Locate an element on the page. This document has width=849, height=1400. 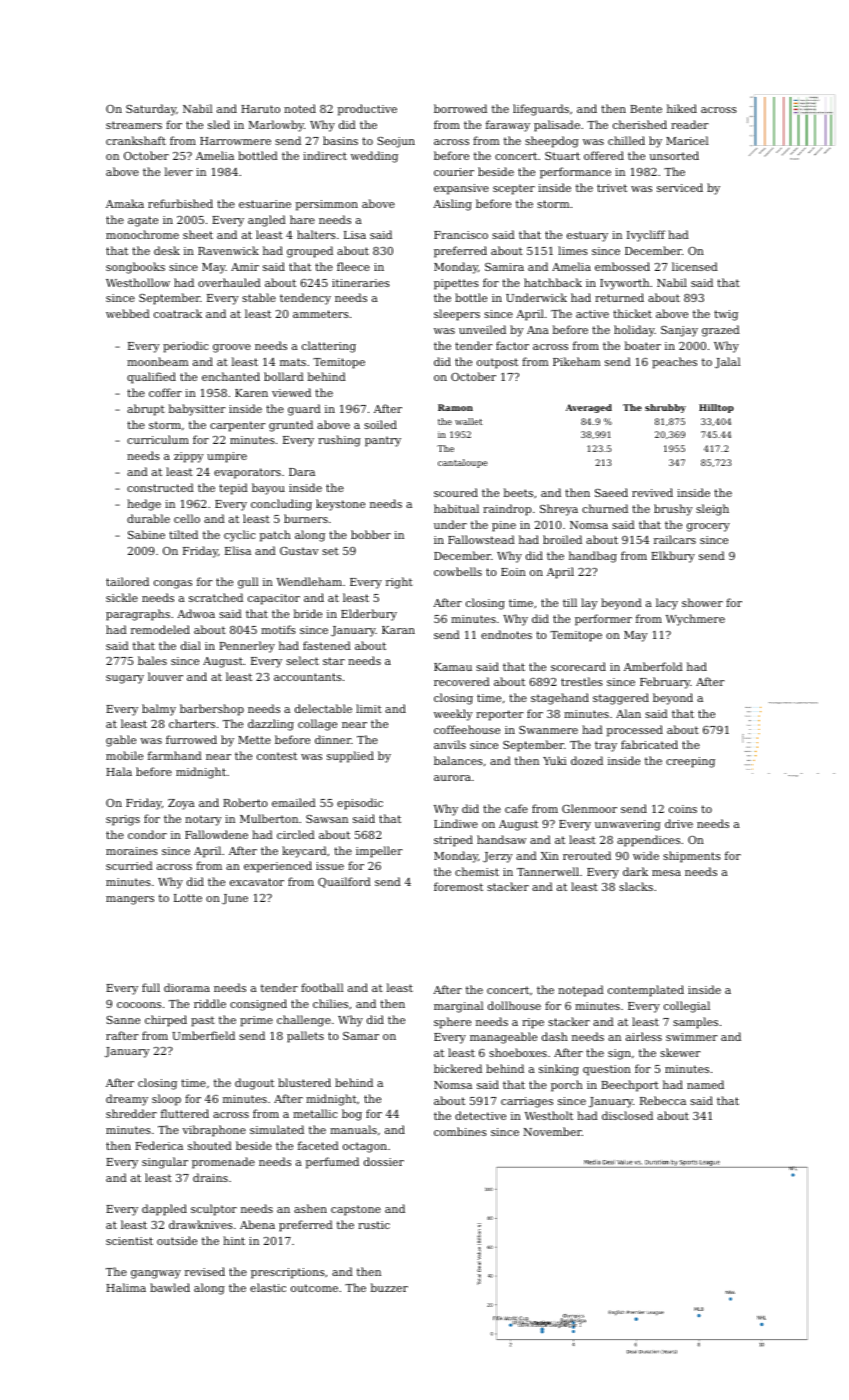
zippy is located at coordinates (189, 457).
